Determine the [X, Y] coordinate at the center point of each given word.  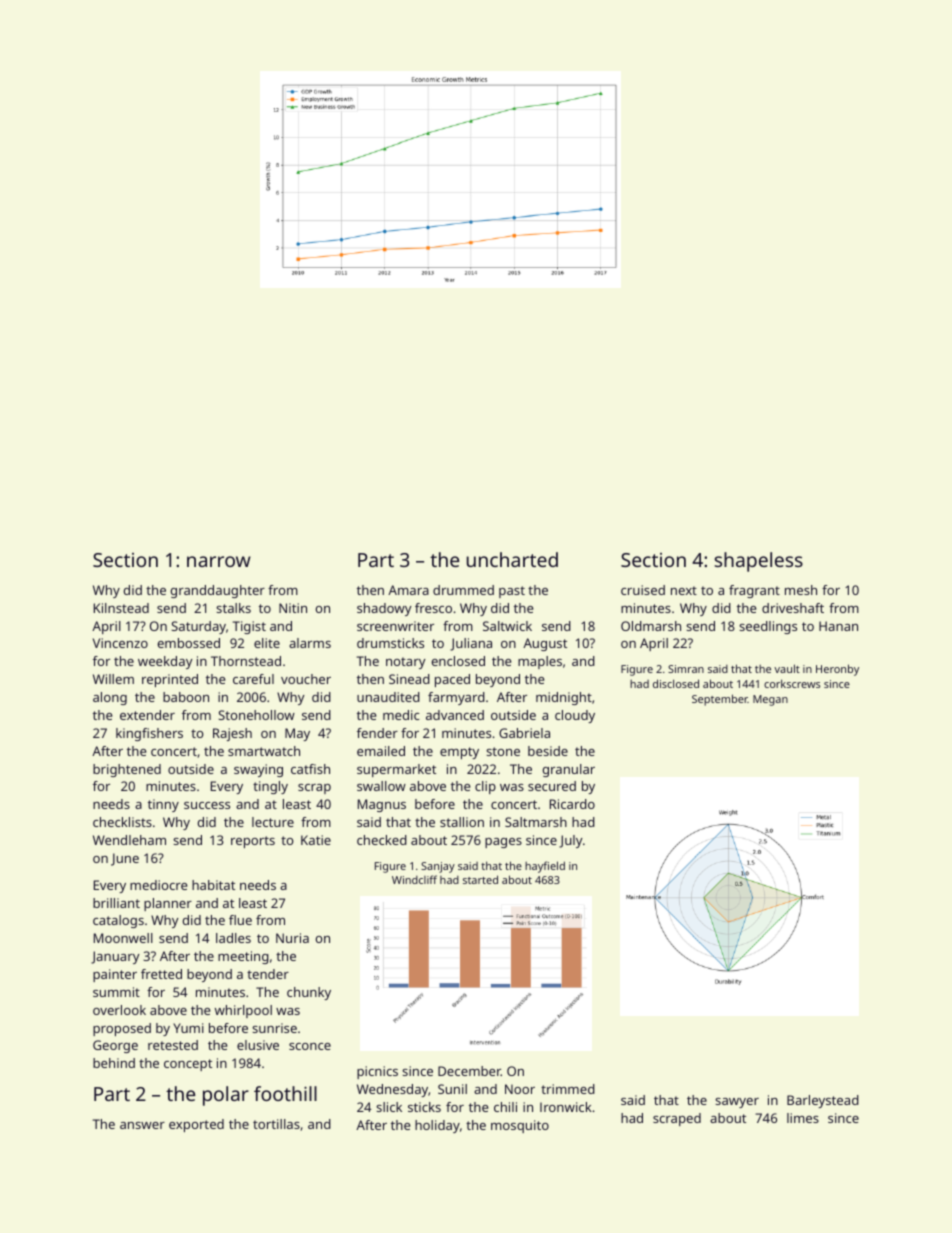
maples [540, 662]
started [480, 879]
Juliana [471, 644]
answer [142, 1125]
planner [168, 904]
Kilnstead [121, 608]
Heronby [837, 670]
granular [569, 770]
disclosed [676, 683]
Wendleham [129, 840]
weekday [165, 662]
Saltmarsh [536, 822]
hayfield [545, 867]
